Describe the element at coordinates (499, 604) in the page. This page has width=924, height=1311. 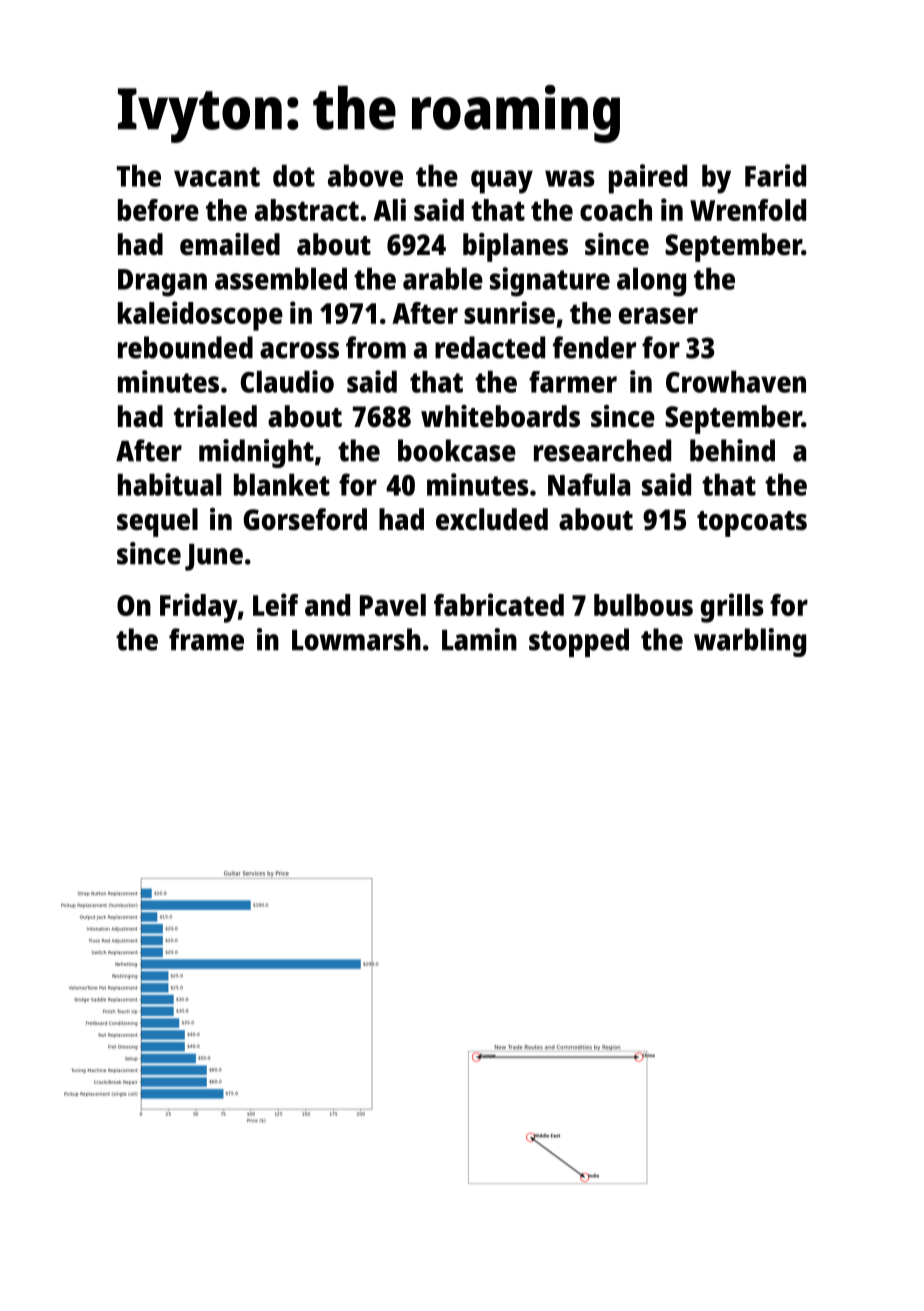
I see `fabricated` at that location.
